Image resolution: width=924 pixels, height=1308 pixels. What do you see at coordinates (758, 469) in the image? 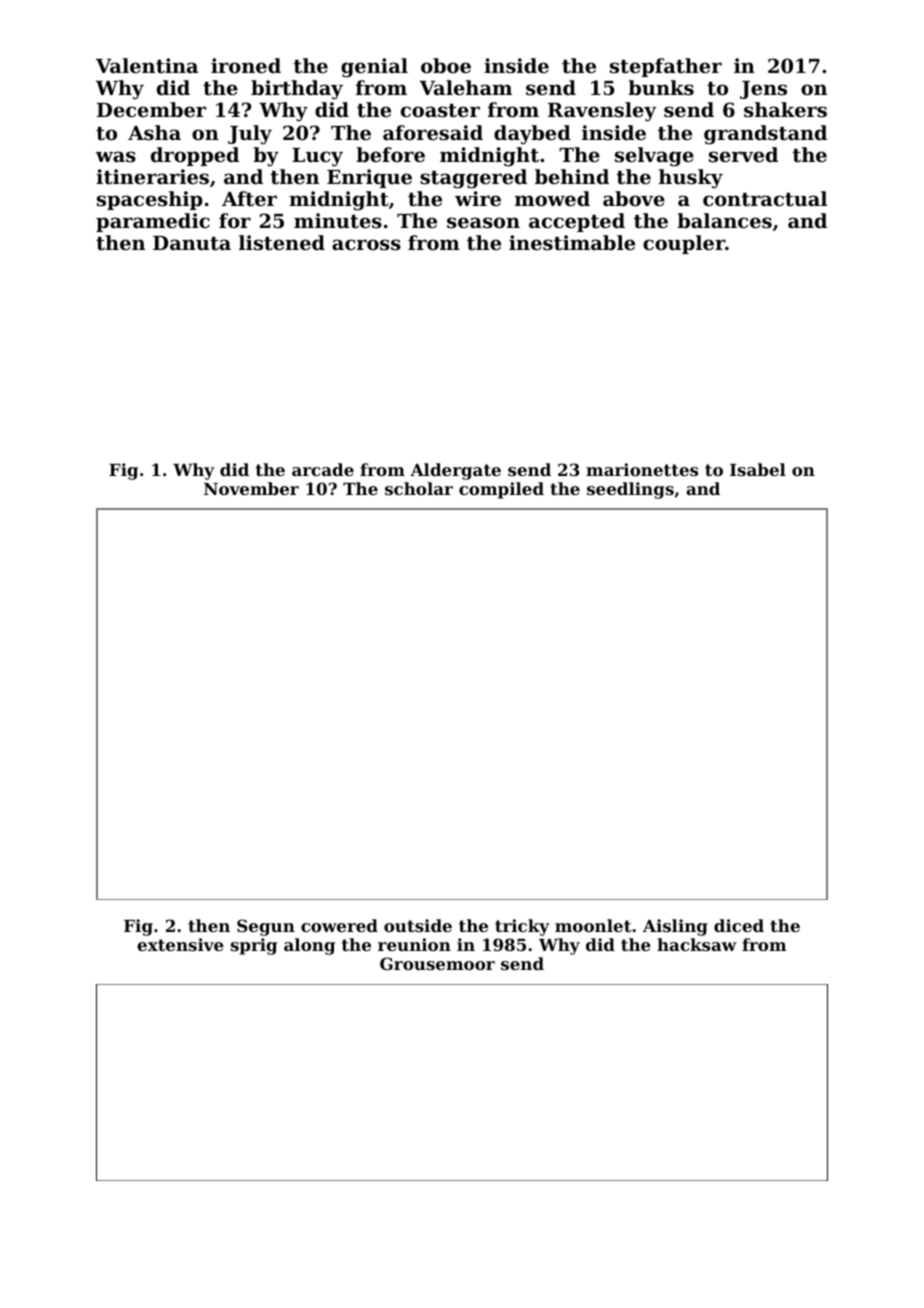
I see `Isabel` at bounding box center [758, 469].
